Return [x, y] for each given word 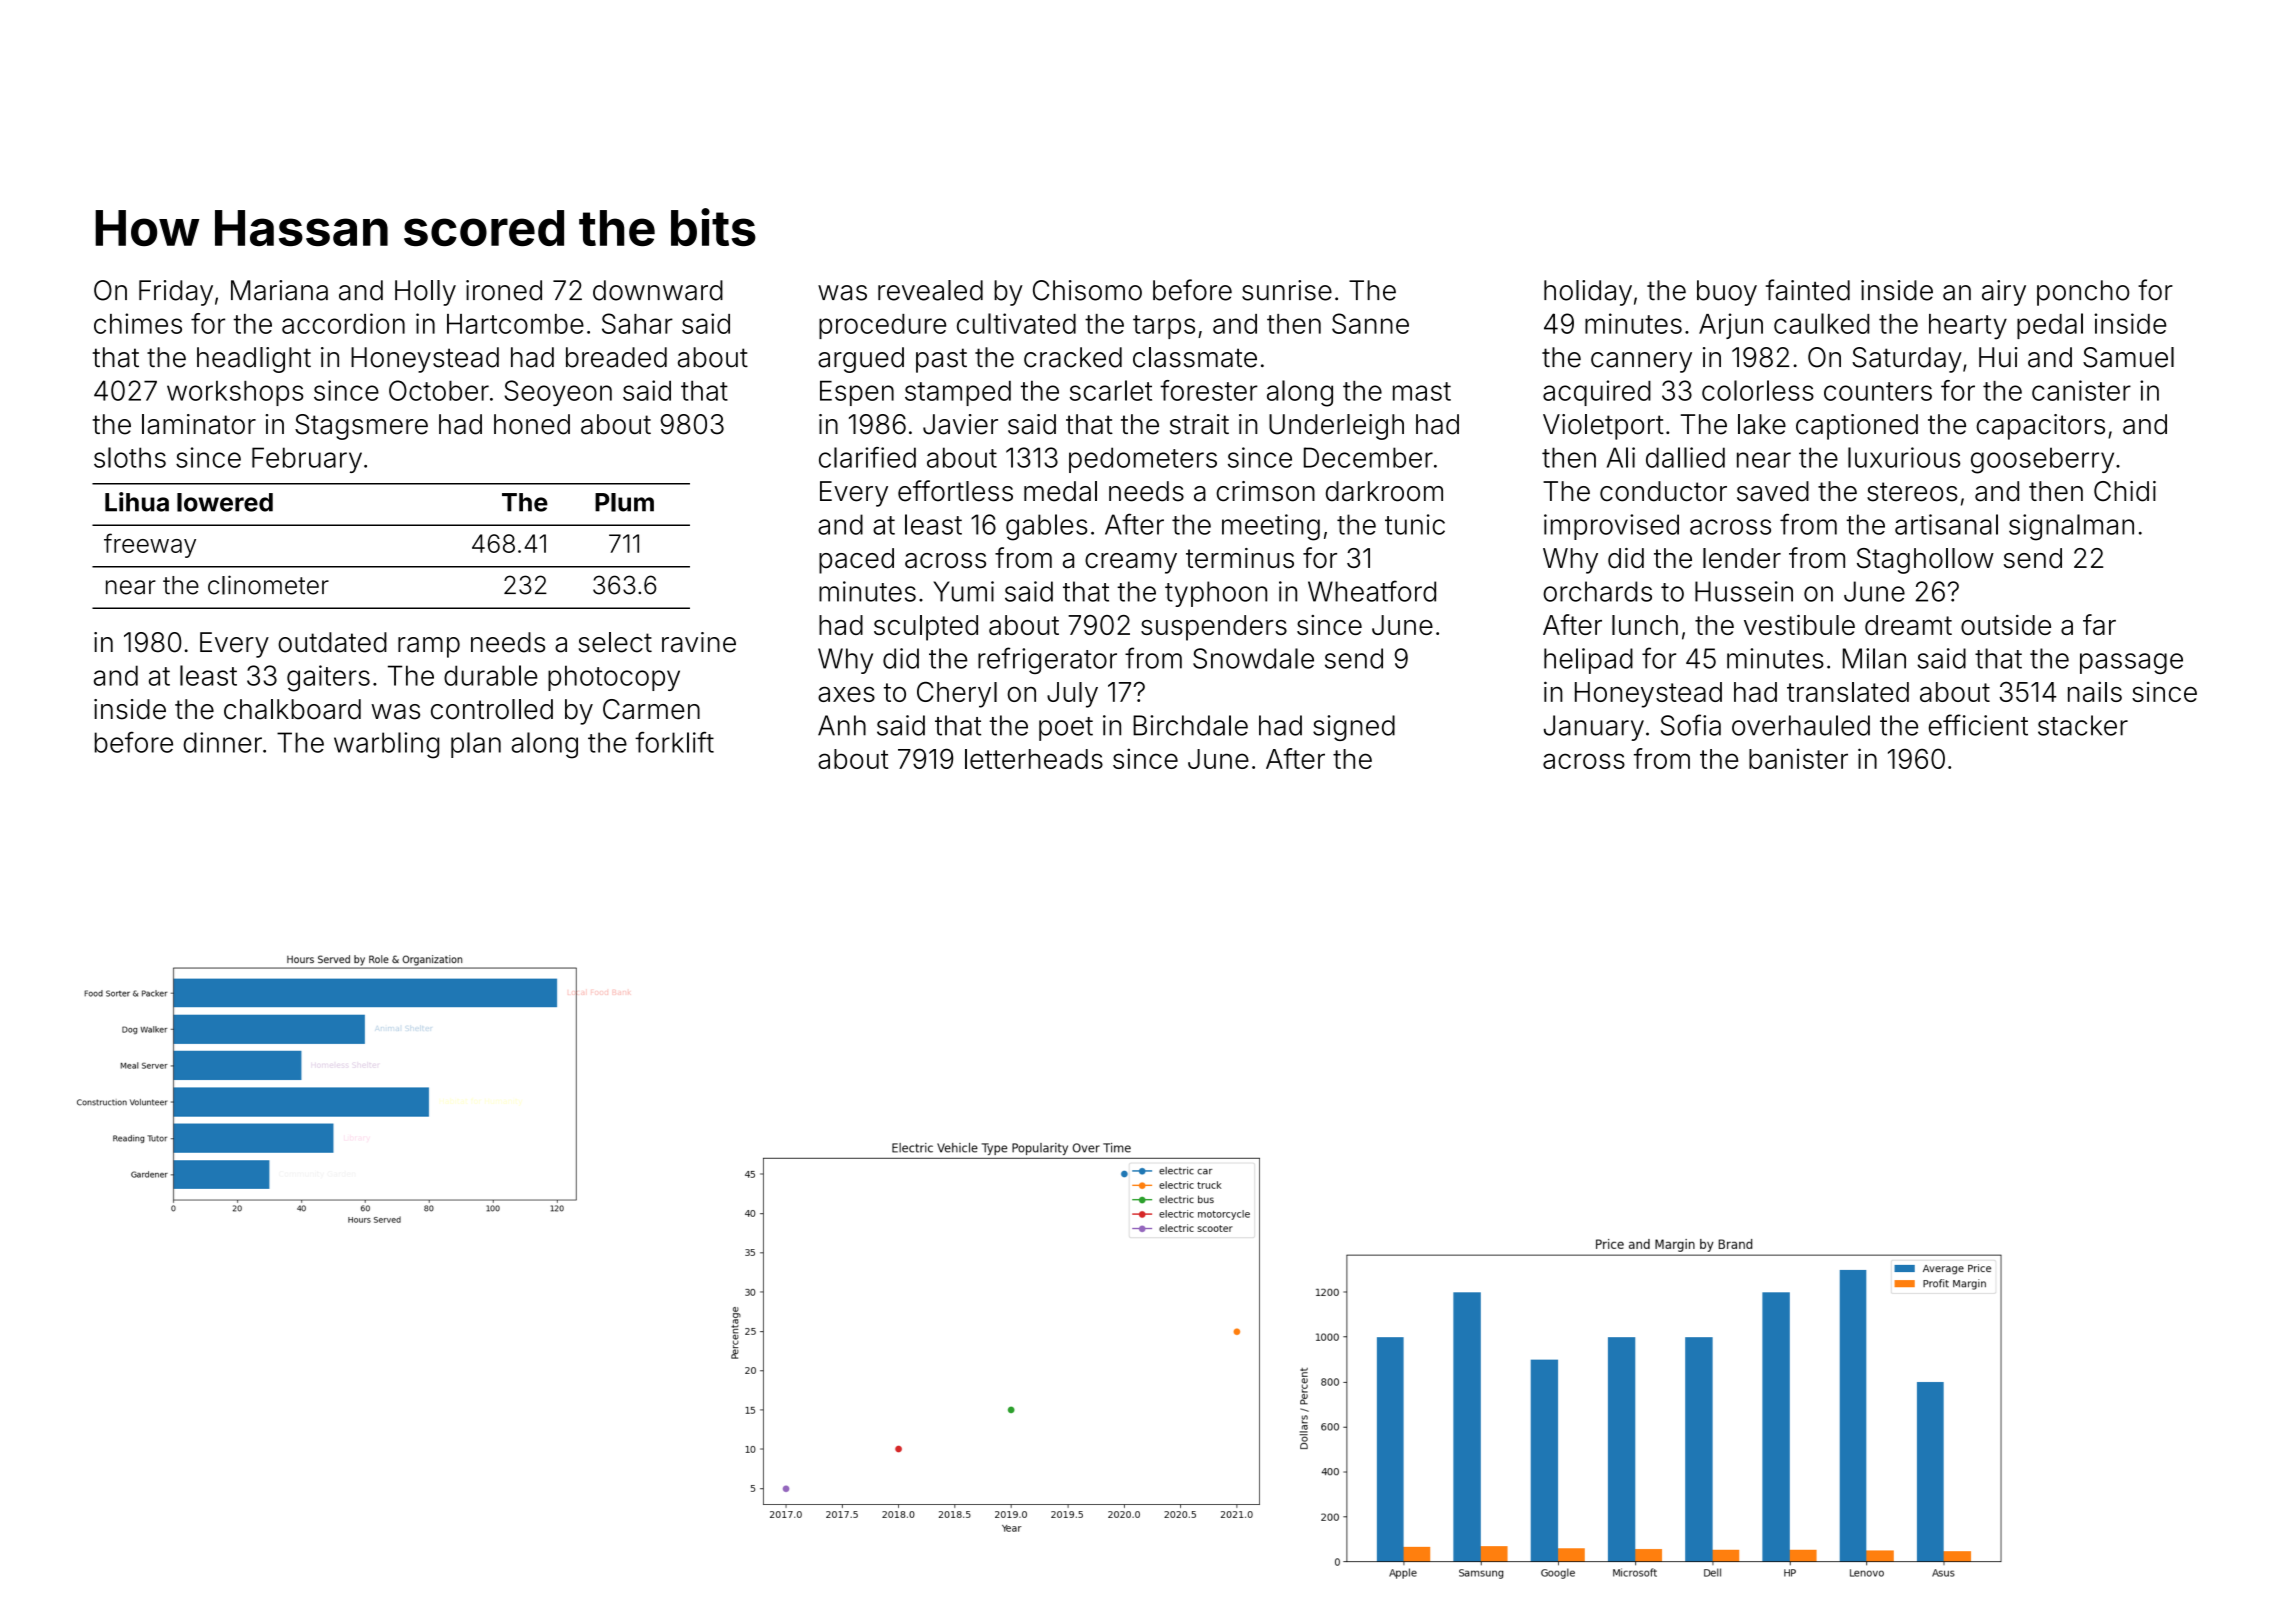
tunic [1415, 524]
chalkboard [292, 709]
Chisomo [1087, 290]
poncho [2083, 293]
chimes [138, 323]
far [2099, 624]
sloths [130, 457]
